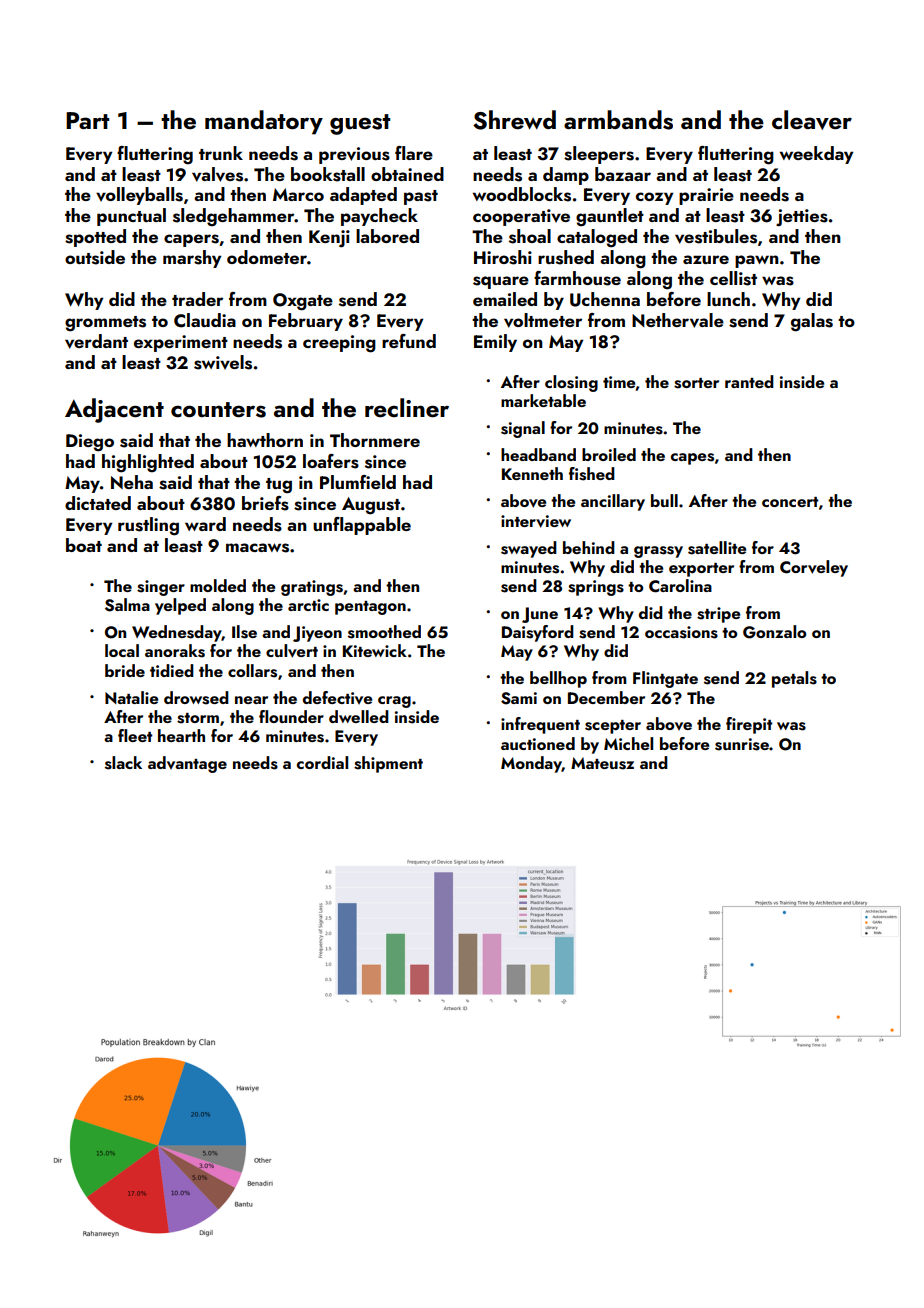  Describe the element at coordinates (812, 120) in the document. I see `cleaver` at that location.
